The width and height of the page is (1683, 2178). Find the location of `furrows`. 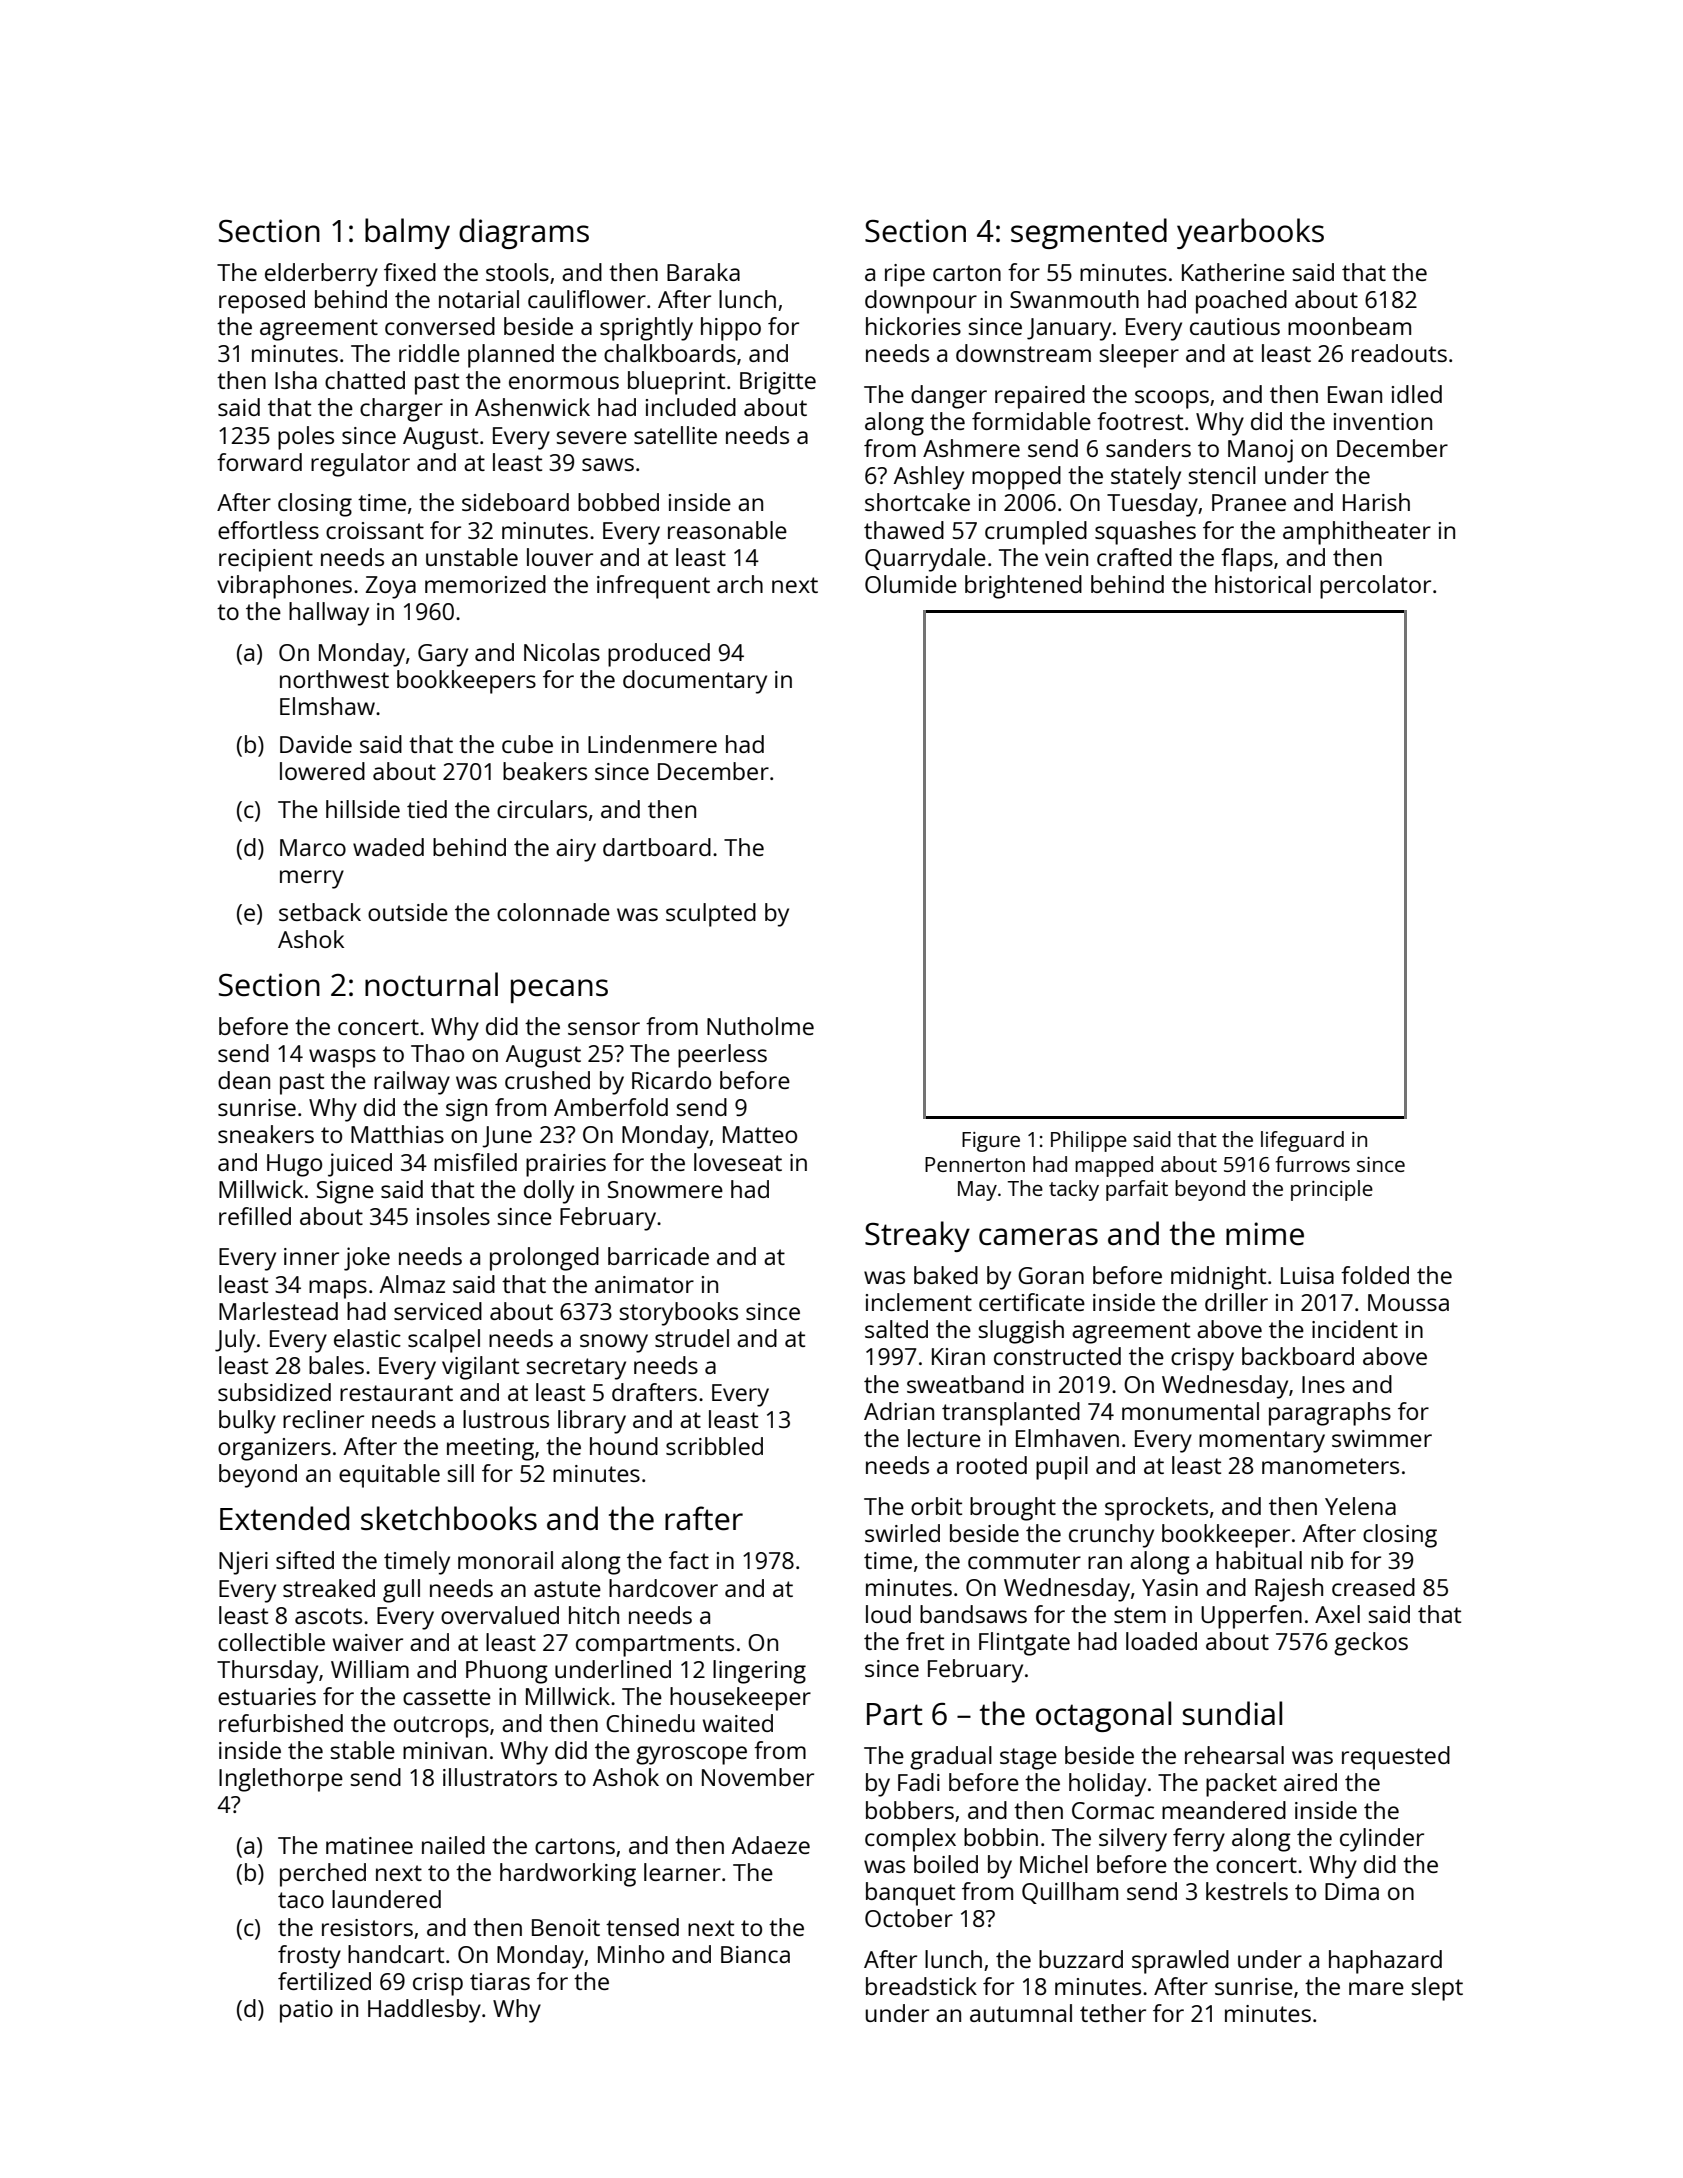

furrows is located at coordinates (1313, 1164).
